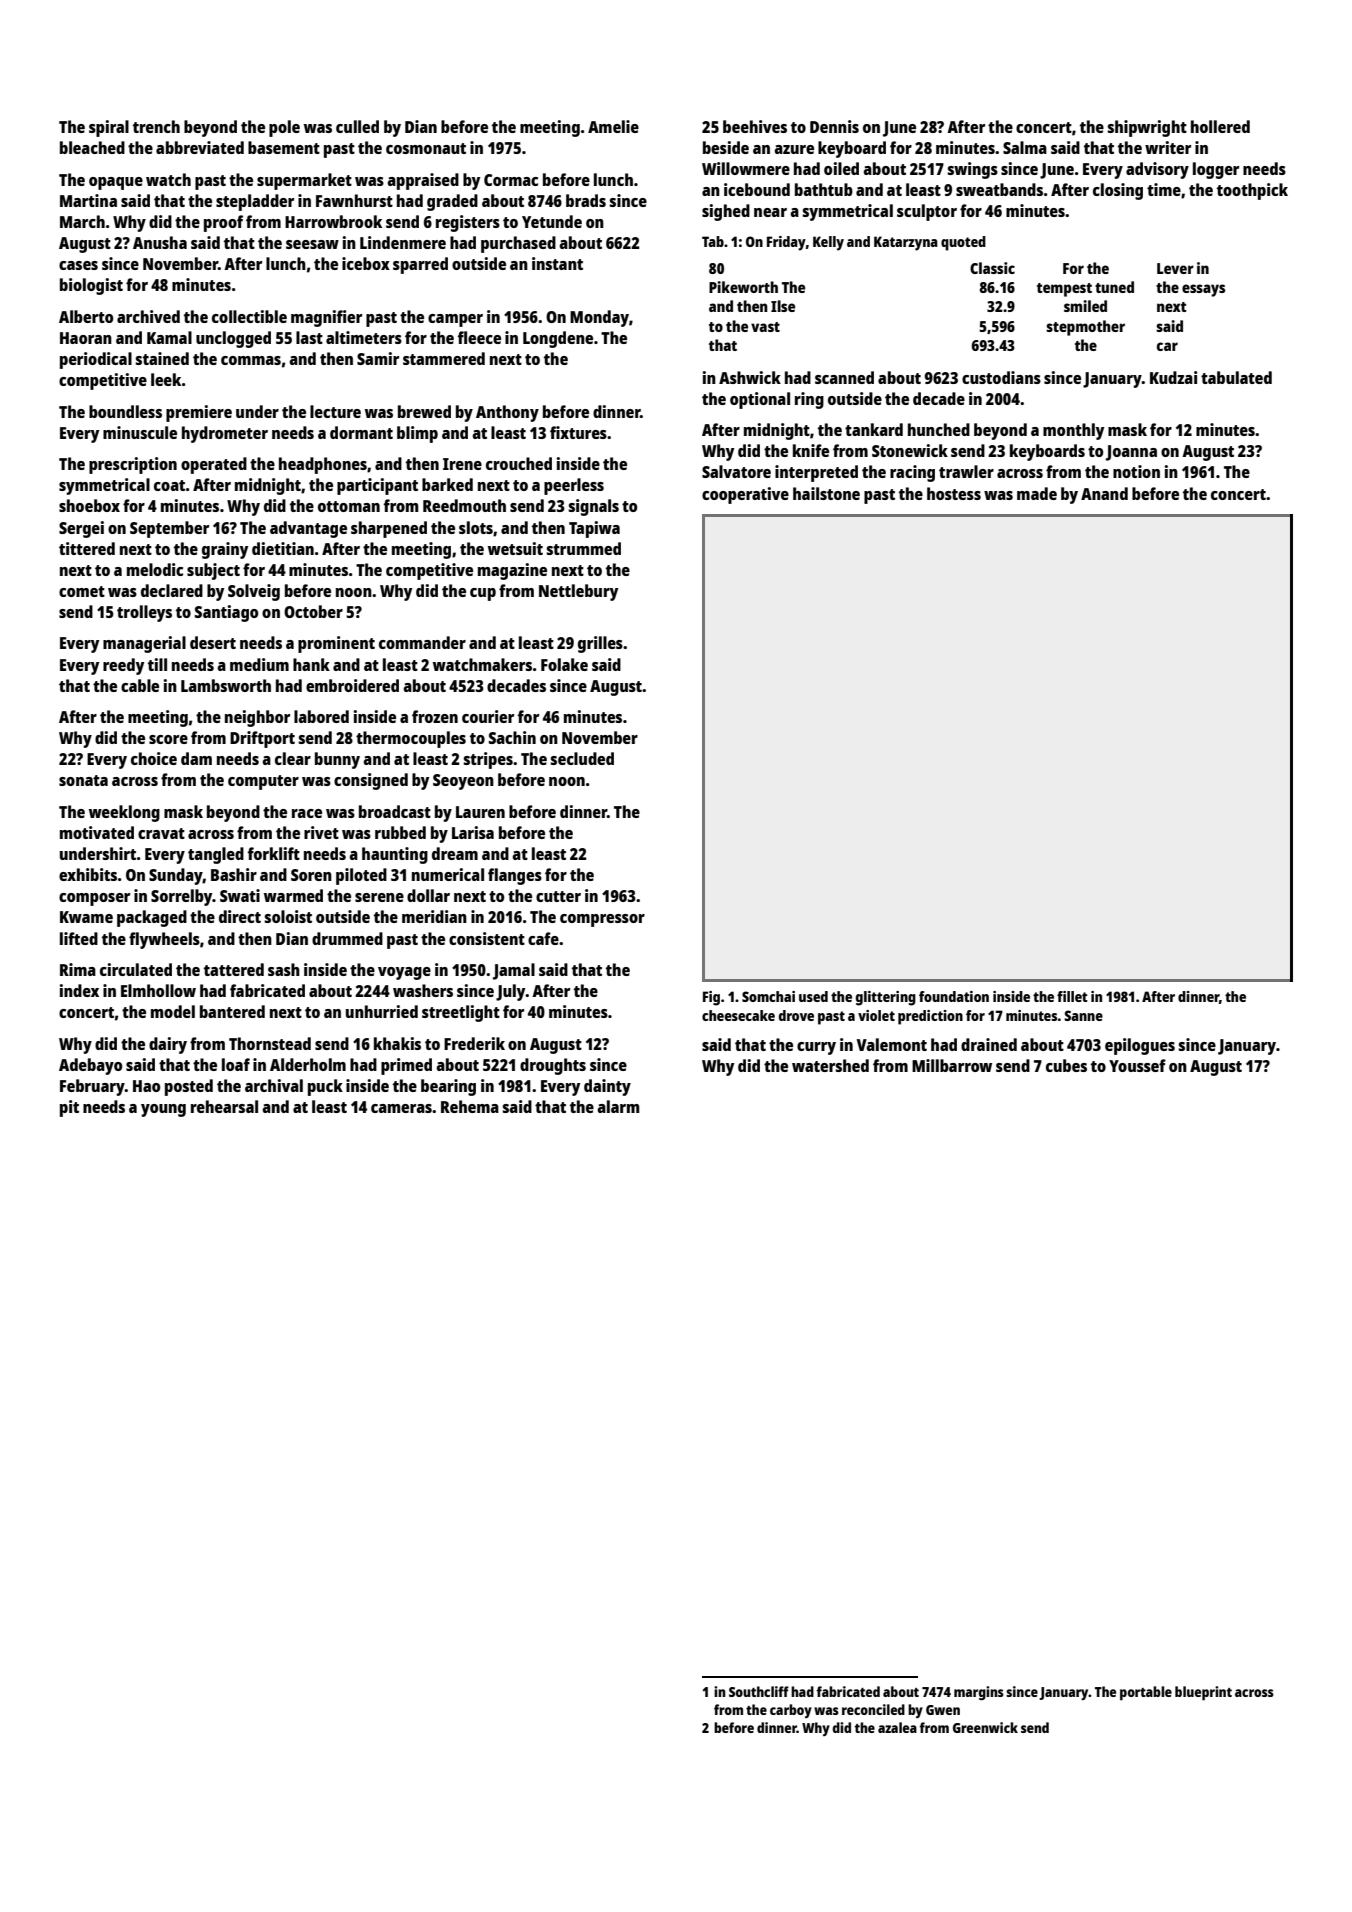  I want to click on beehives, so click(755, 126).
